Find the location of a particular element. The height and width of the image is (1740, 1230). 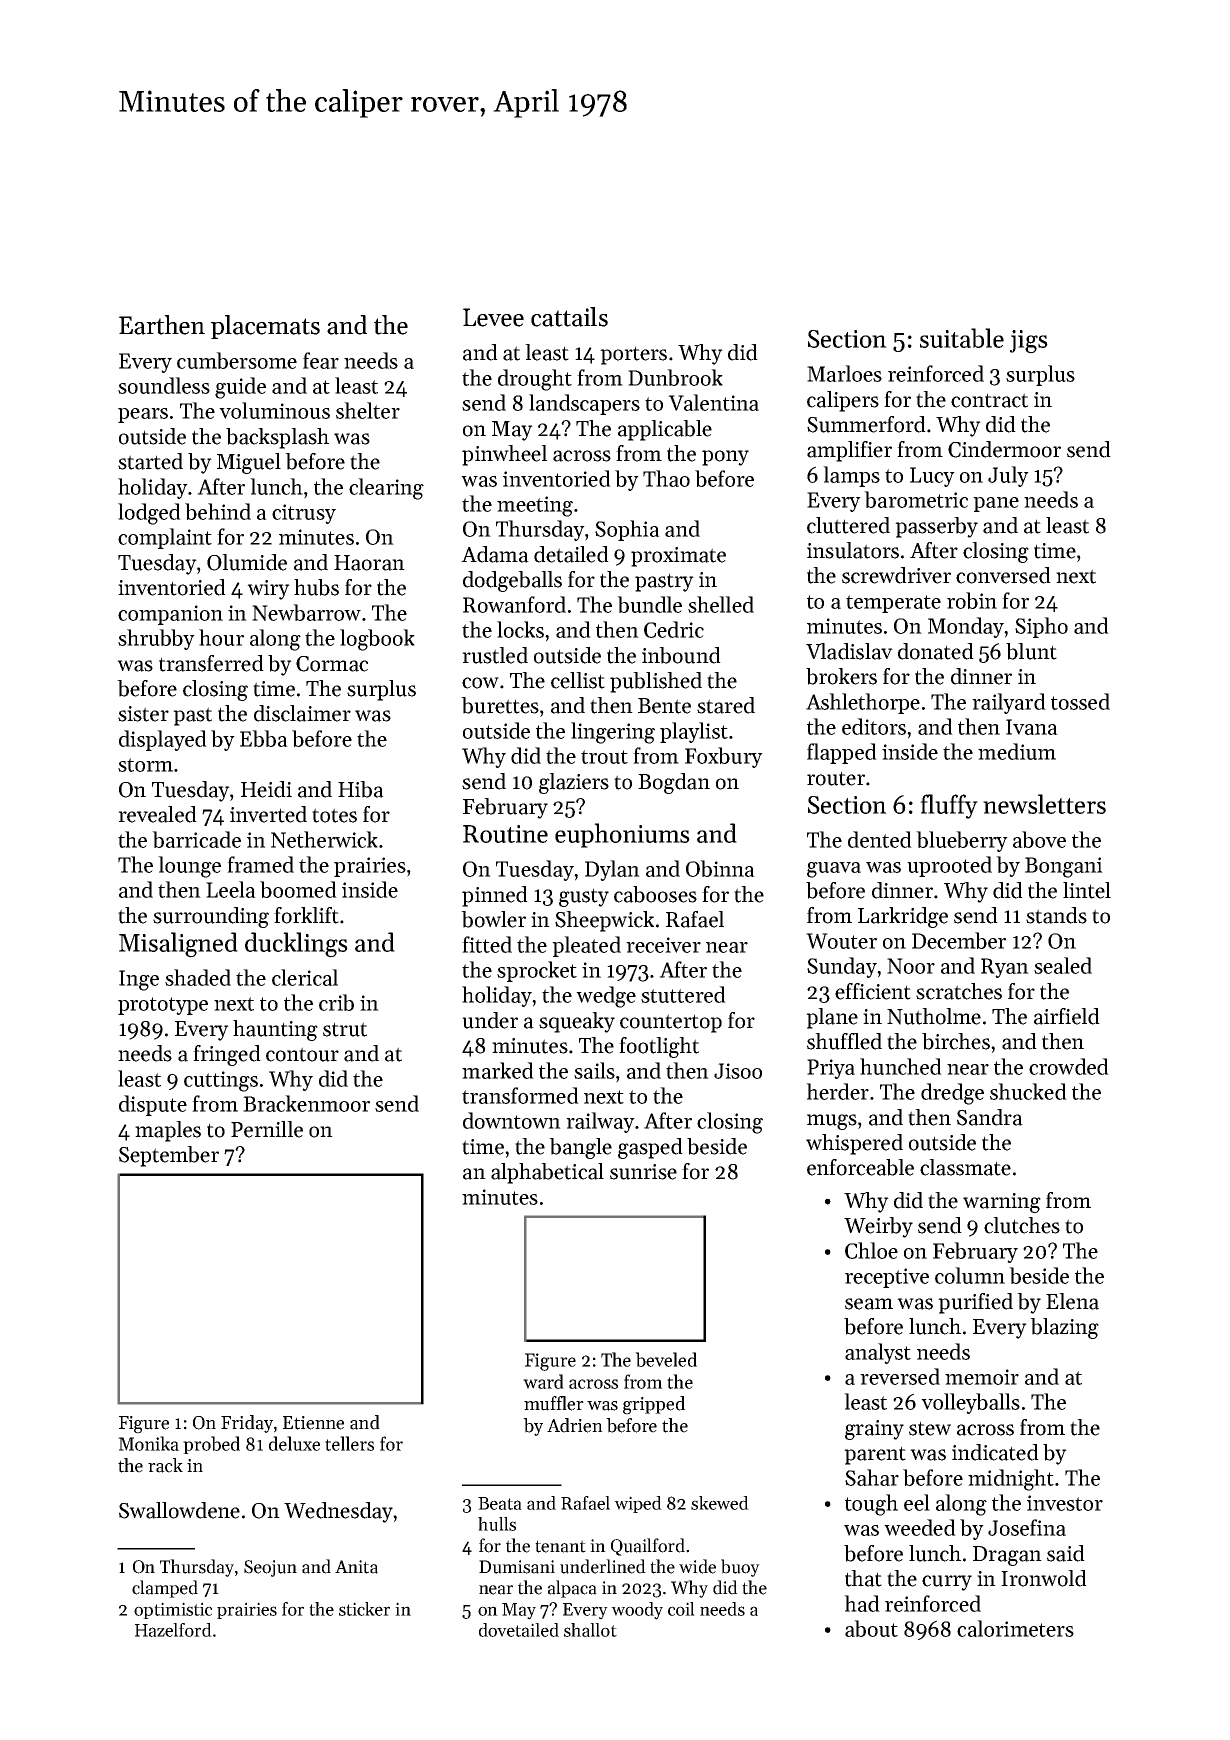

contour is located at coordinates (302, 1054).
